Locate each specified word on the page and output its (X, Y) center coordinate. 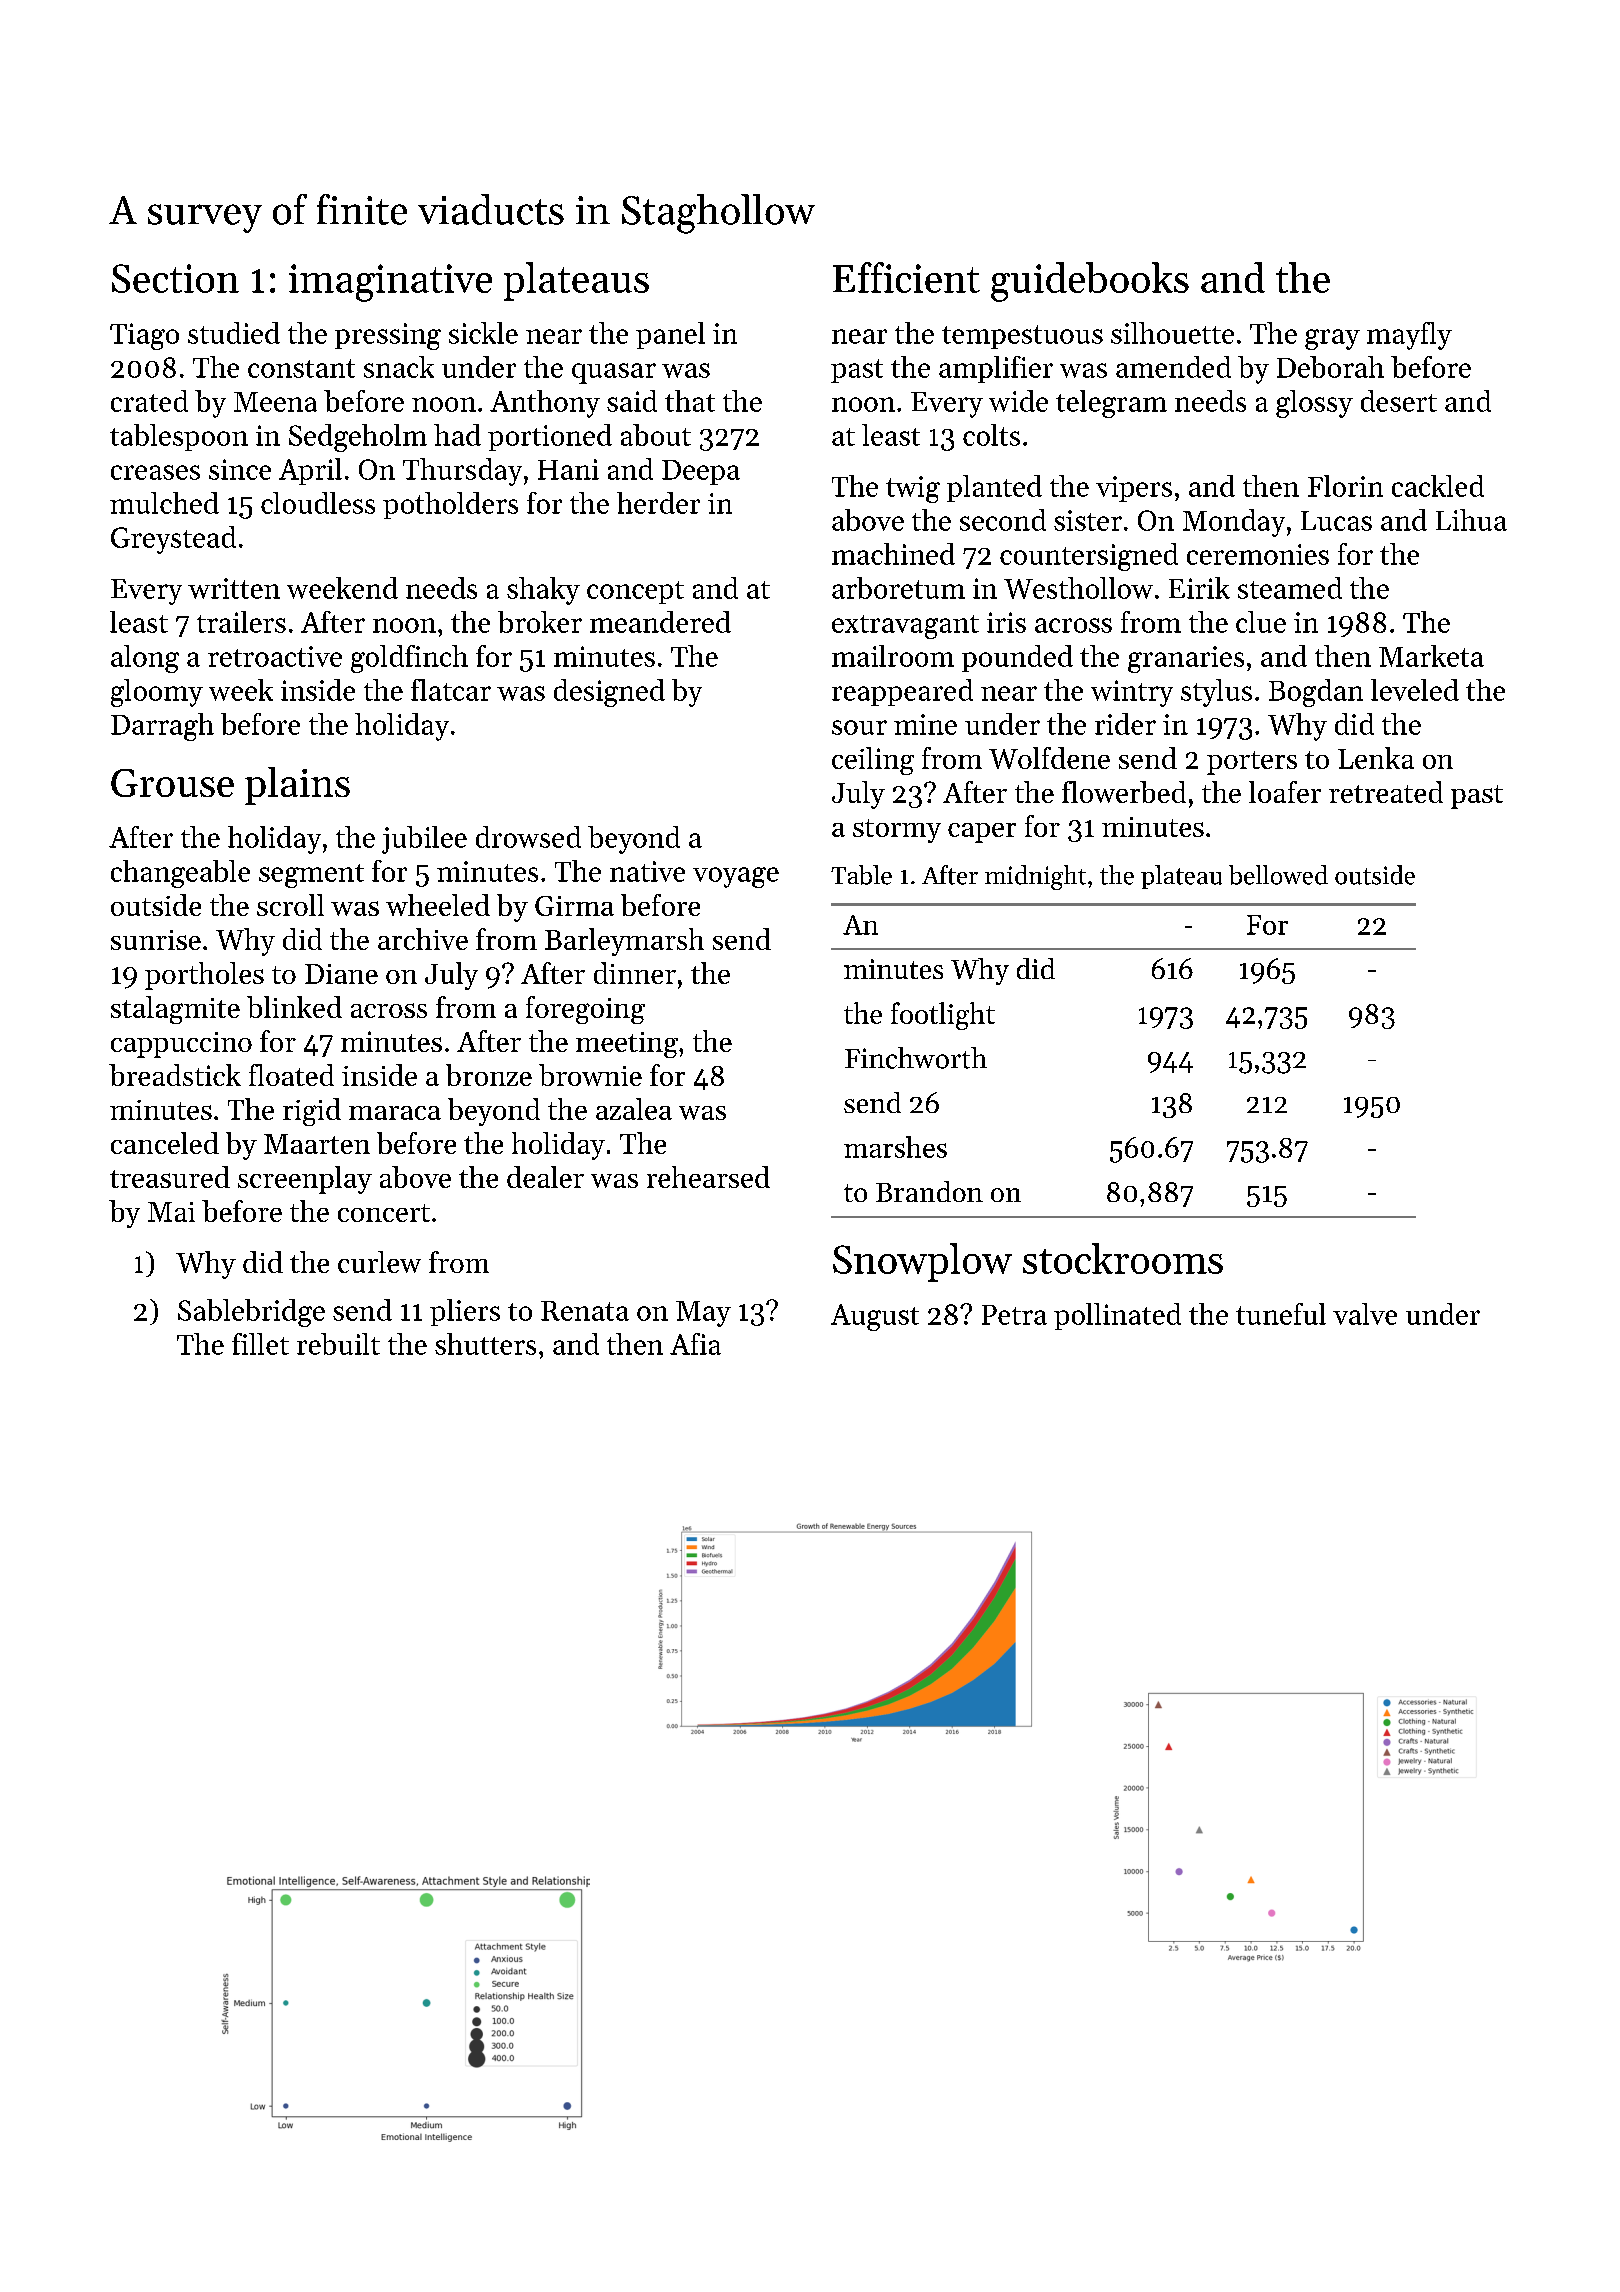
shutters (485, 1344)
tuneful (1281, 1314)
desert (1399, 401)
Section (175, 278)
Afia (695, 1344)
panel (670, 335)
